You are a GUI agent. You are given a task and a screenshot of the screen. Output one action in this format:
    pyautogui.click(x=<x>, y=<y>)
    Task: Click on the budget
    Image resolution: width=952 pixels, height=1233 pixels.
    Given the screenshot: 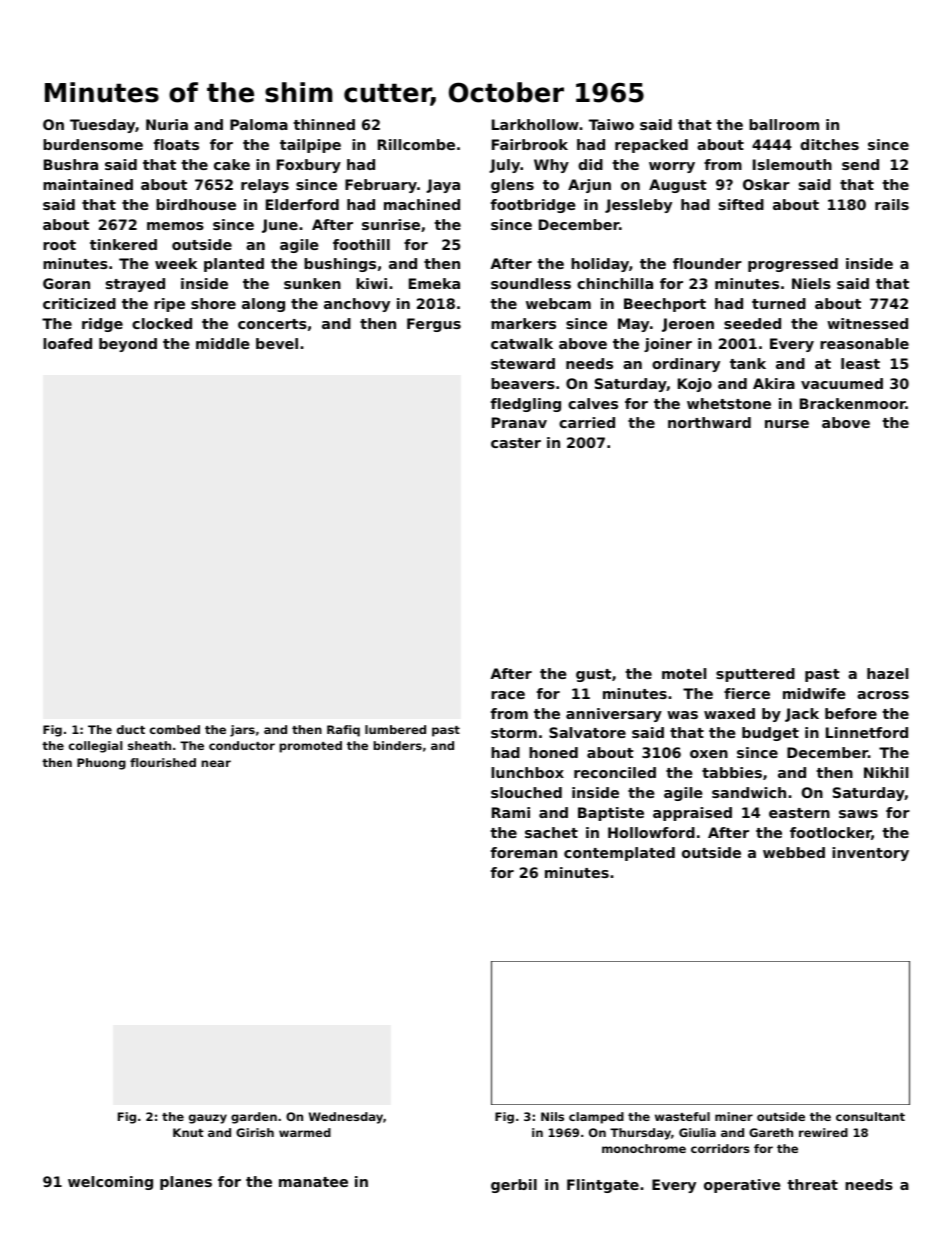 What is the action you would take?
    pyautogui.click(x=770, y=734)
